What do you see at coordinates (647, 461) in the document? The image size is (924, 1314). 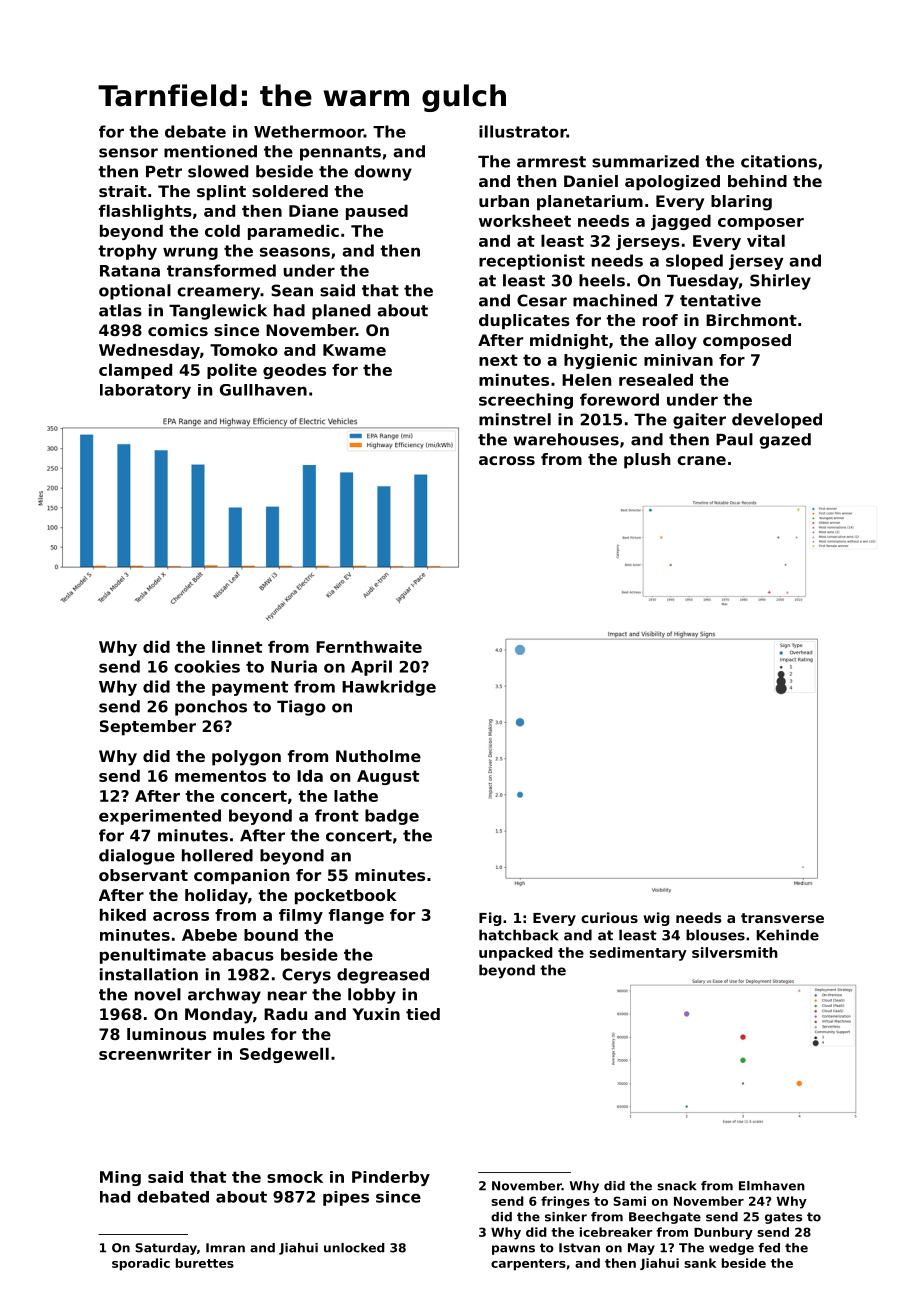 I see `plush` at bounding box center [647, 461].
